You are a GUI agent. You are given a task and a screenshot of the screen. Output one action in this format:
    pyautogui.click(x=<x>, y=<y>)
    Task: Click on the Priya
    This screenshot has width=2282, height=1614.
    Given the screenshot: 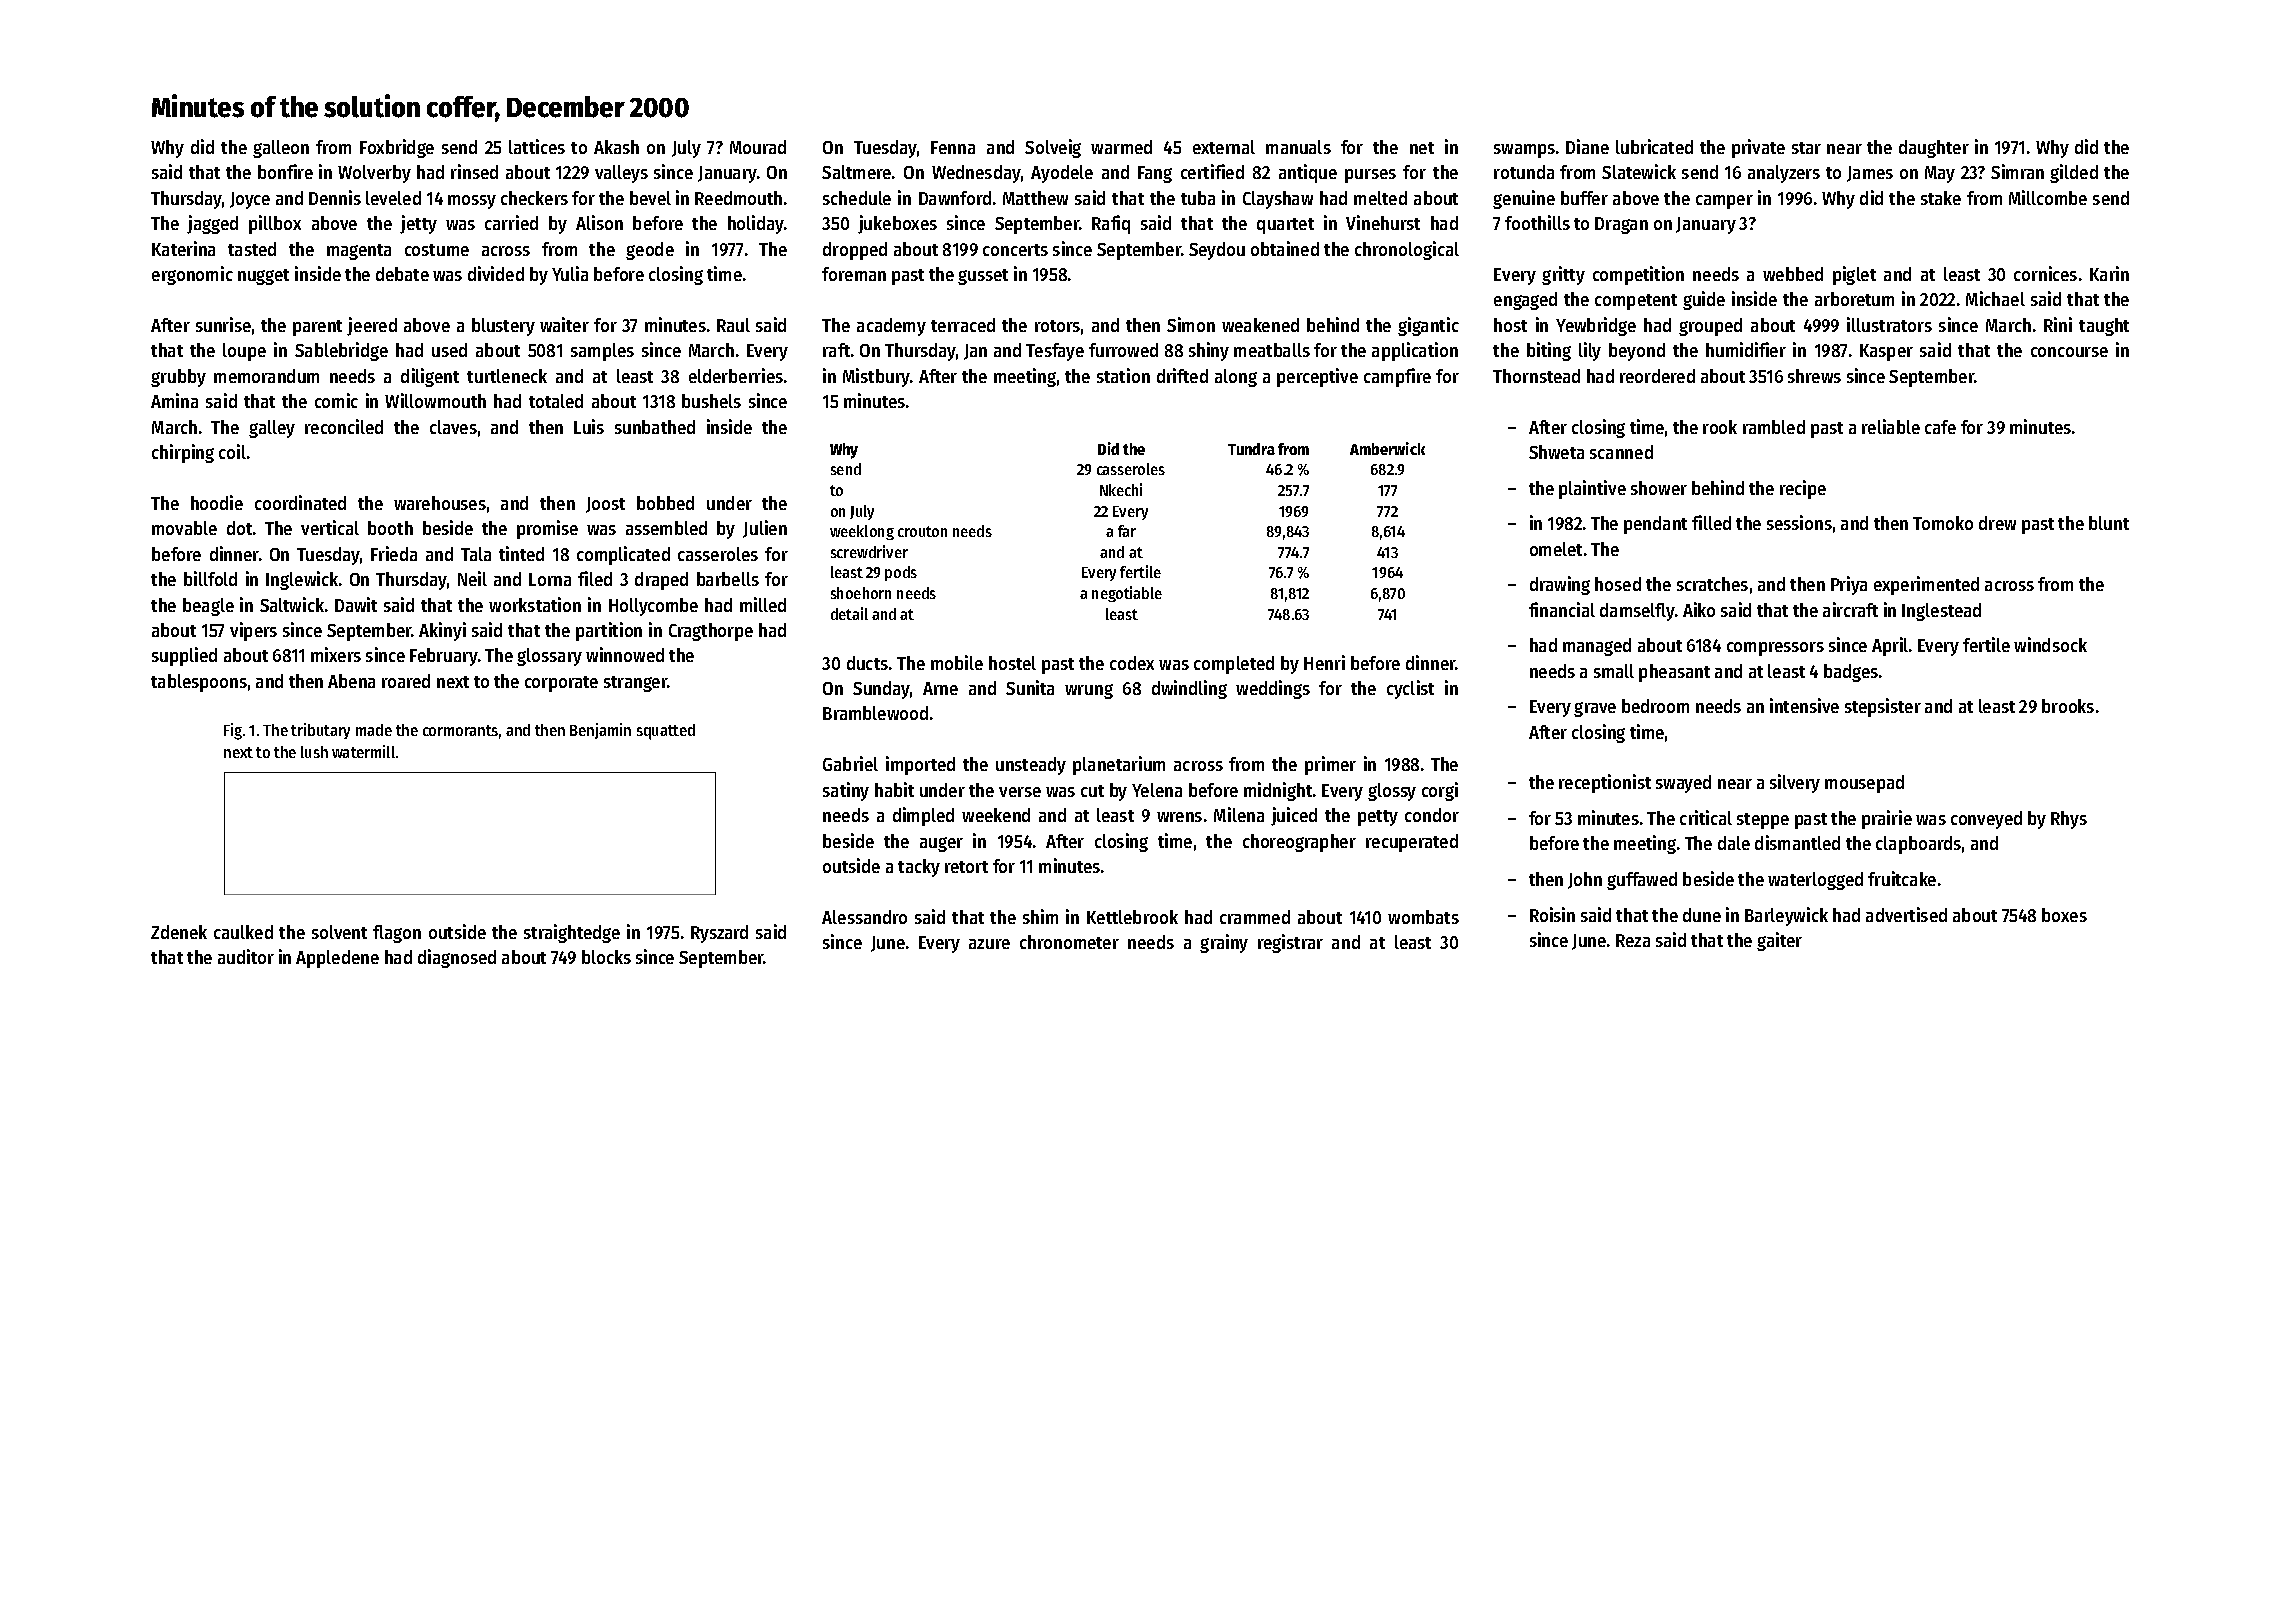 What is the action you would take?
    pyautogui.click(x=1849, y=585)
